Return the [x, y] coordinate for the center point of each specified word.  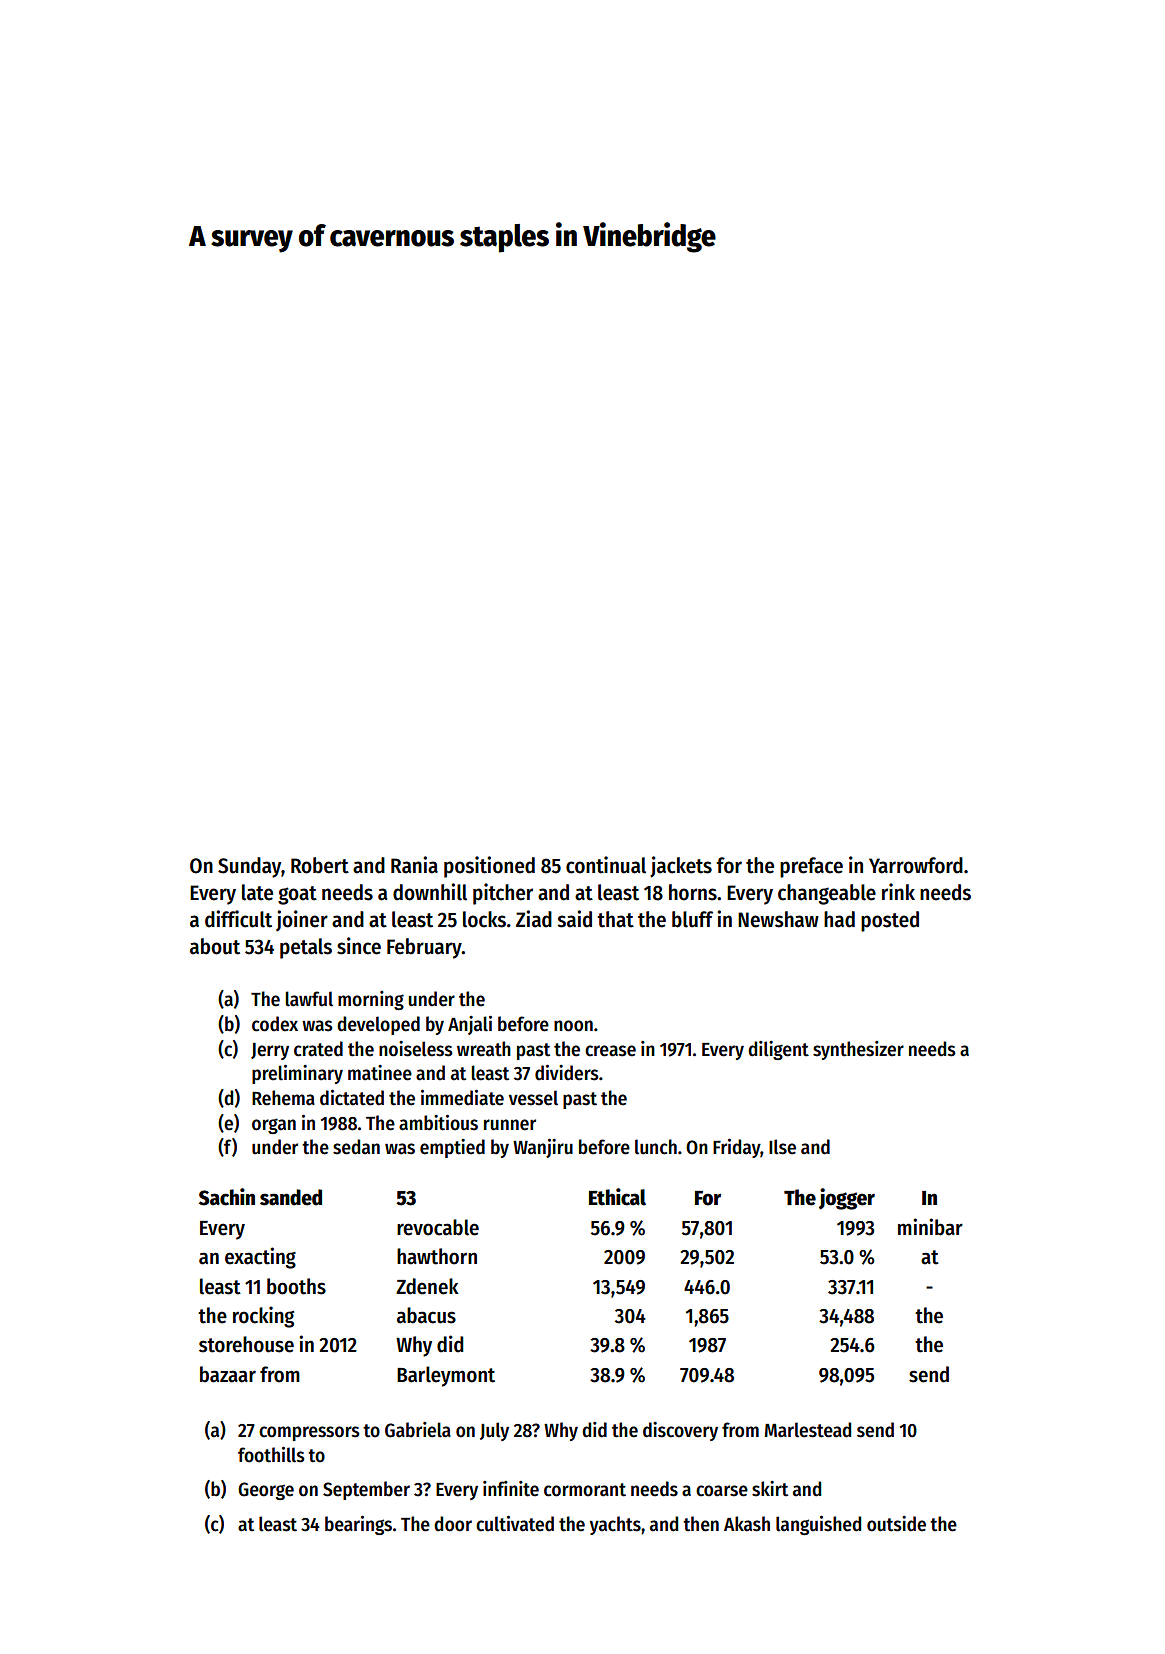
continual [606, 865]
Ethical [617, 1197]
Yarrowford [916, 865]
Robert [320, 865]
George [266, 1491]
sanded [291, 1197]
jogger [847, 1199]
